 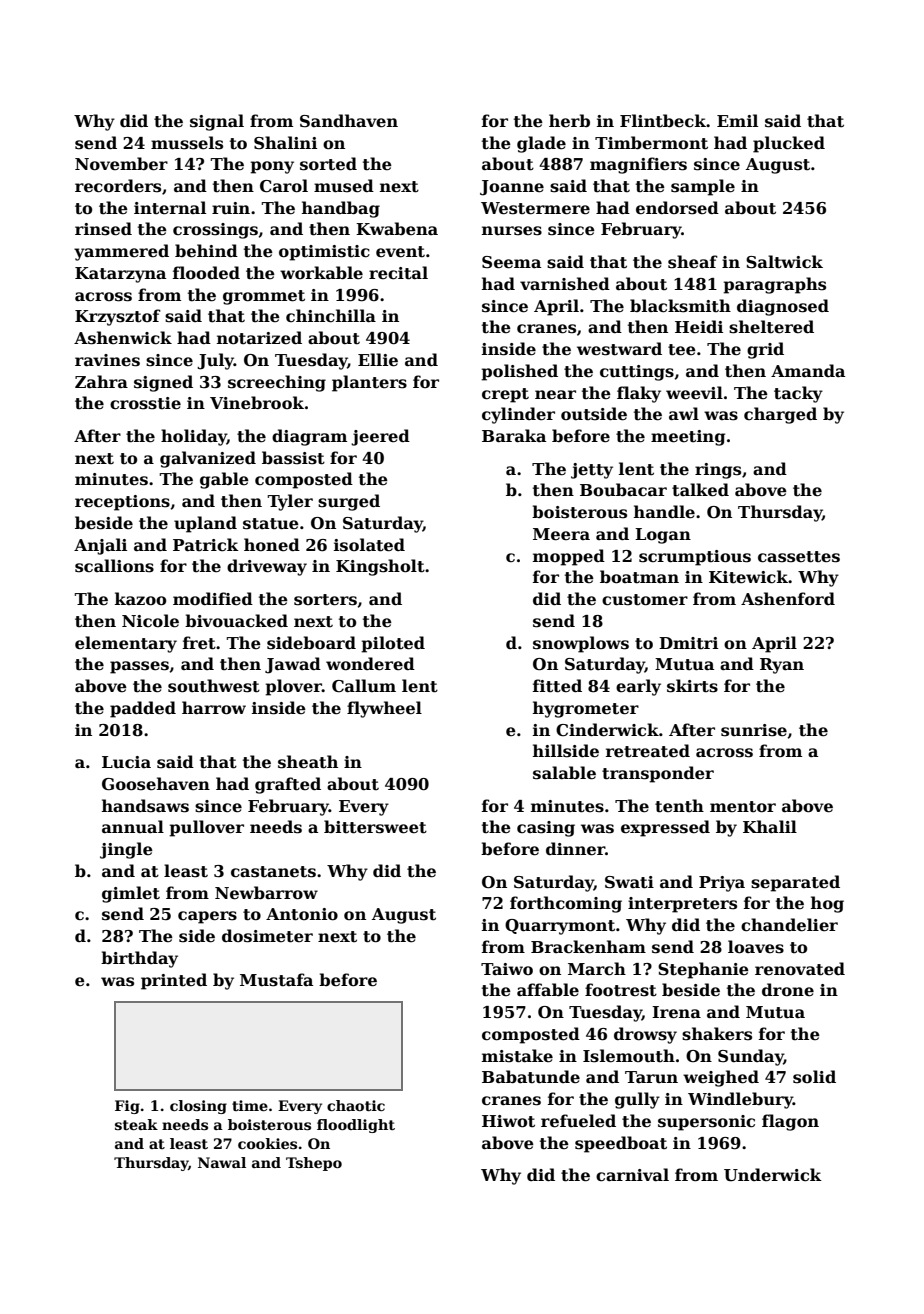 I want to click on snowplows, so click(x=581, y=644).
